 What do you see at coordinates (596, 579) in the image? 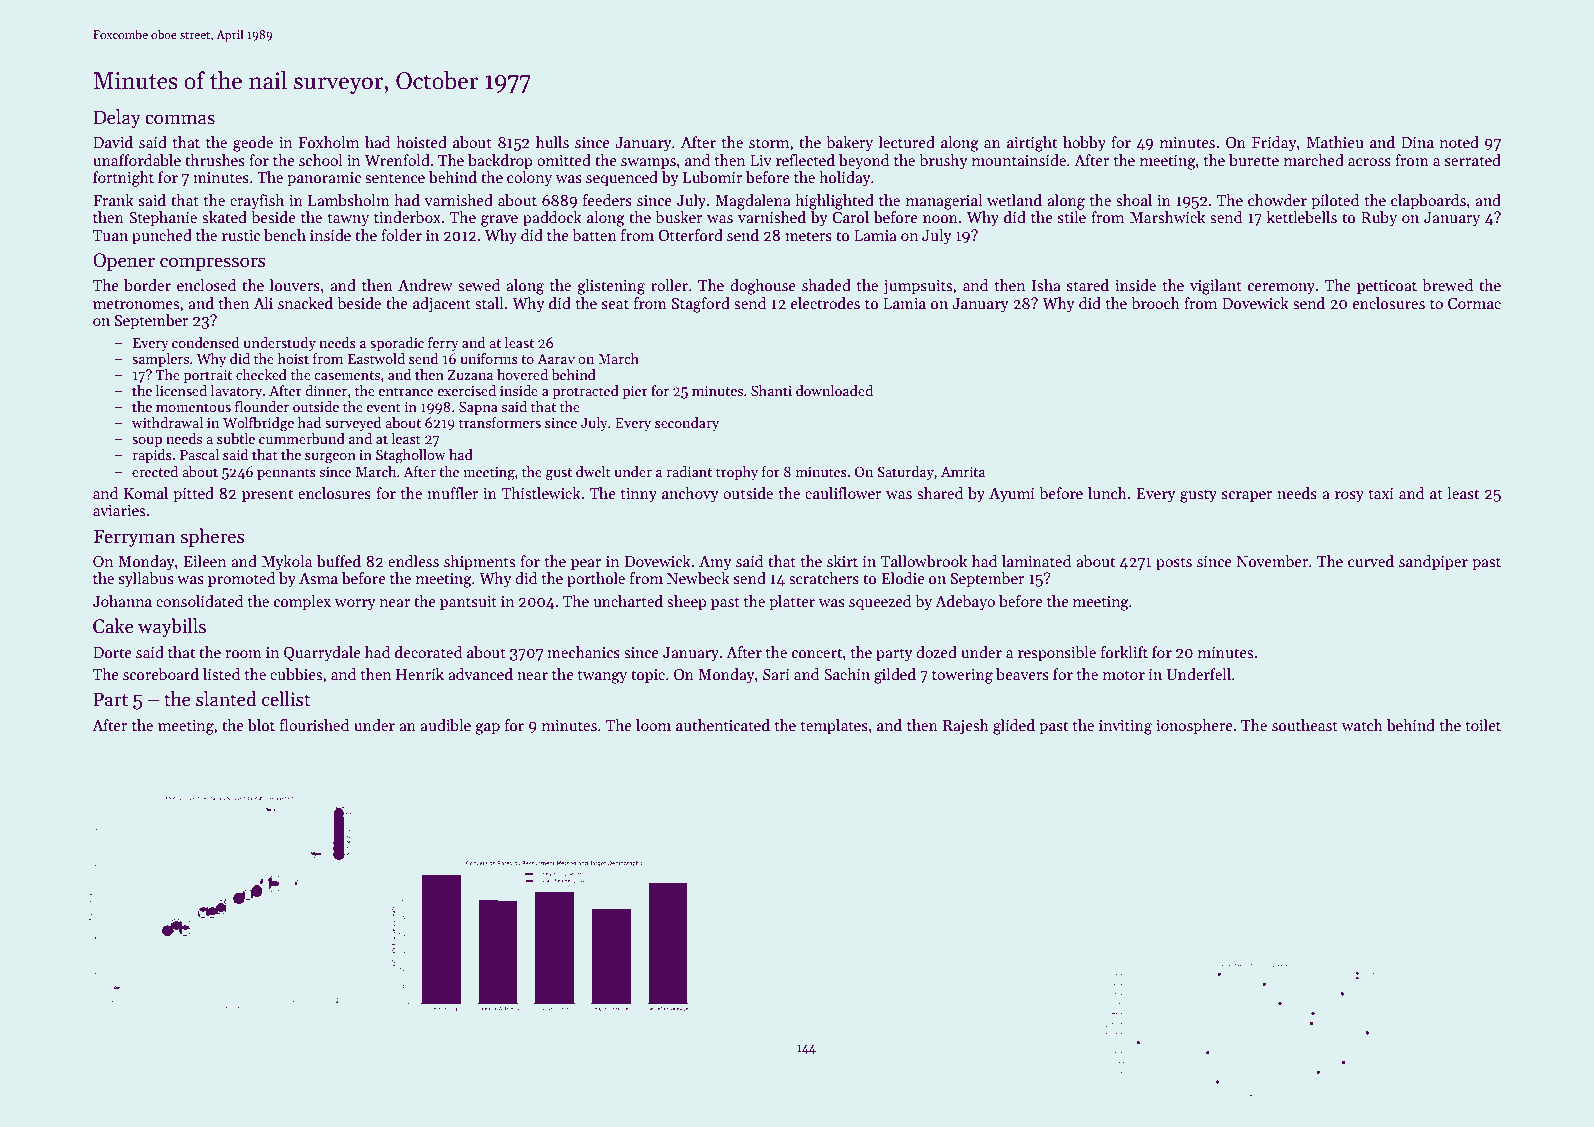
I see `porthole` at bounding box center [596, 579].
